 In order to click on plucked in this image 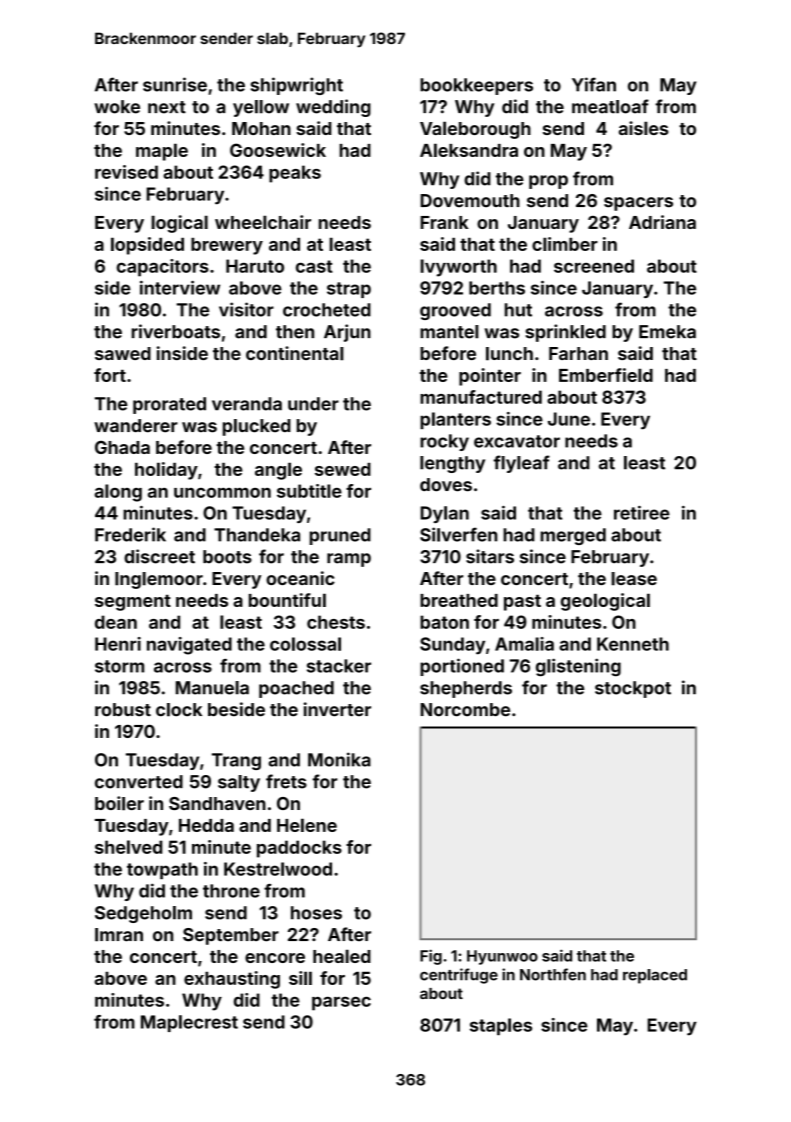, I will do `click(257, 427)`.
